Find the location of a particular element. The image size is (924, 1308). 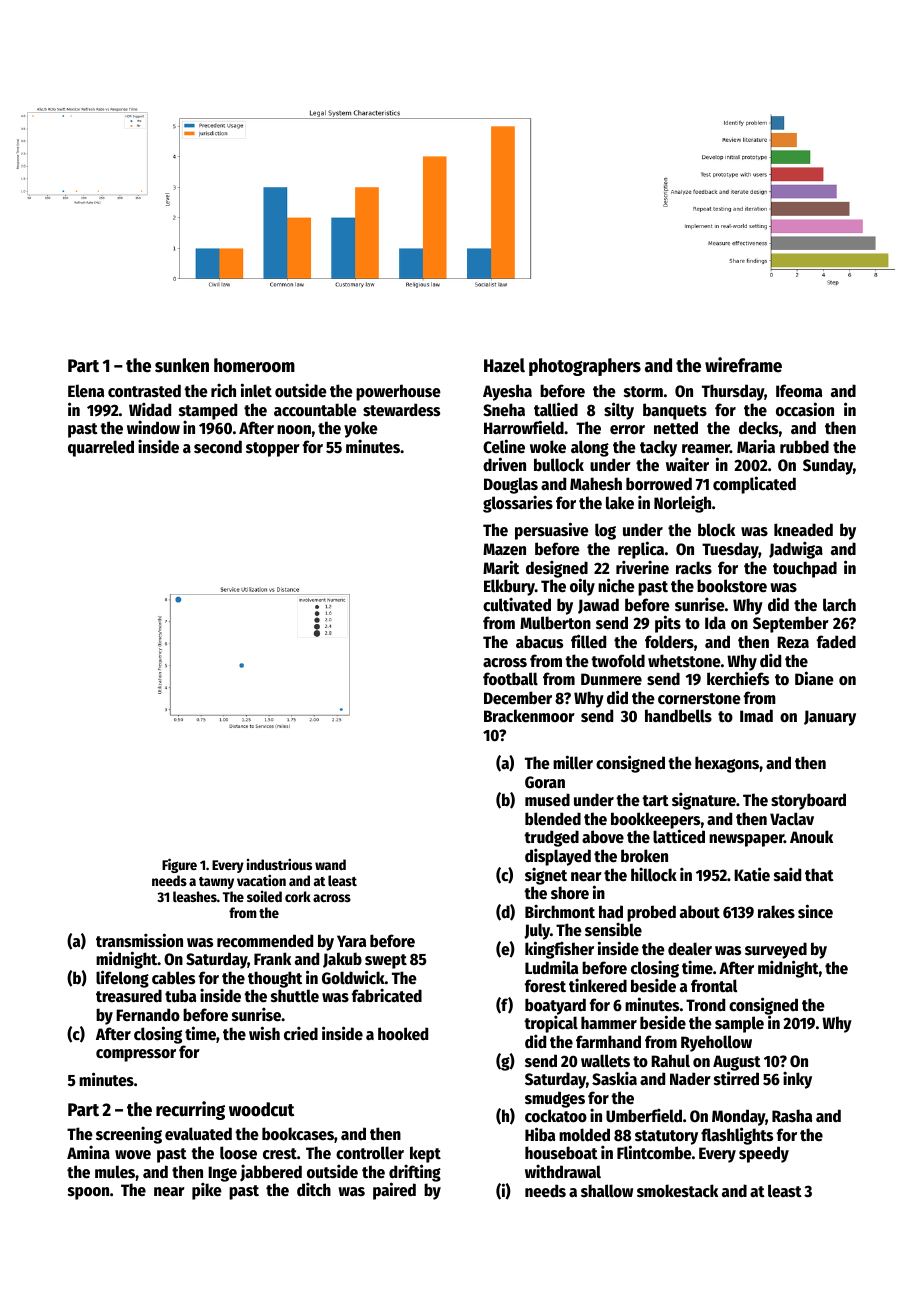

football is located at coordinates (510, 679).
